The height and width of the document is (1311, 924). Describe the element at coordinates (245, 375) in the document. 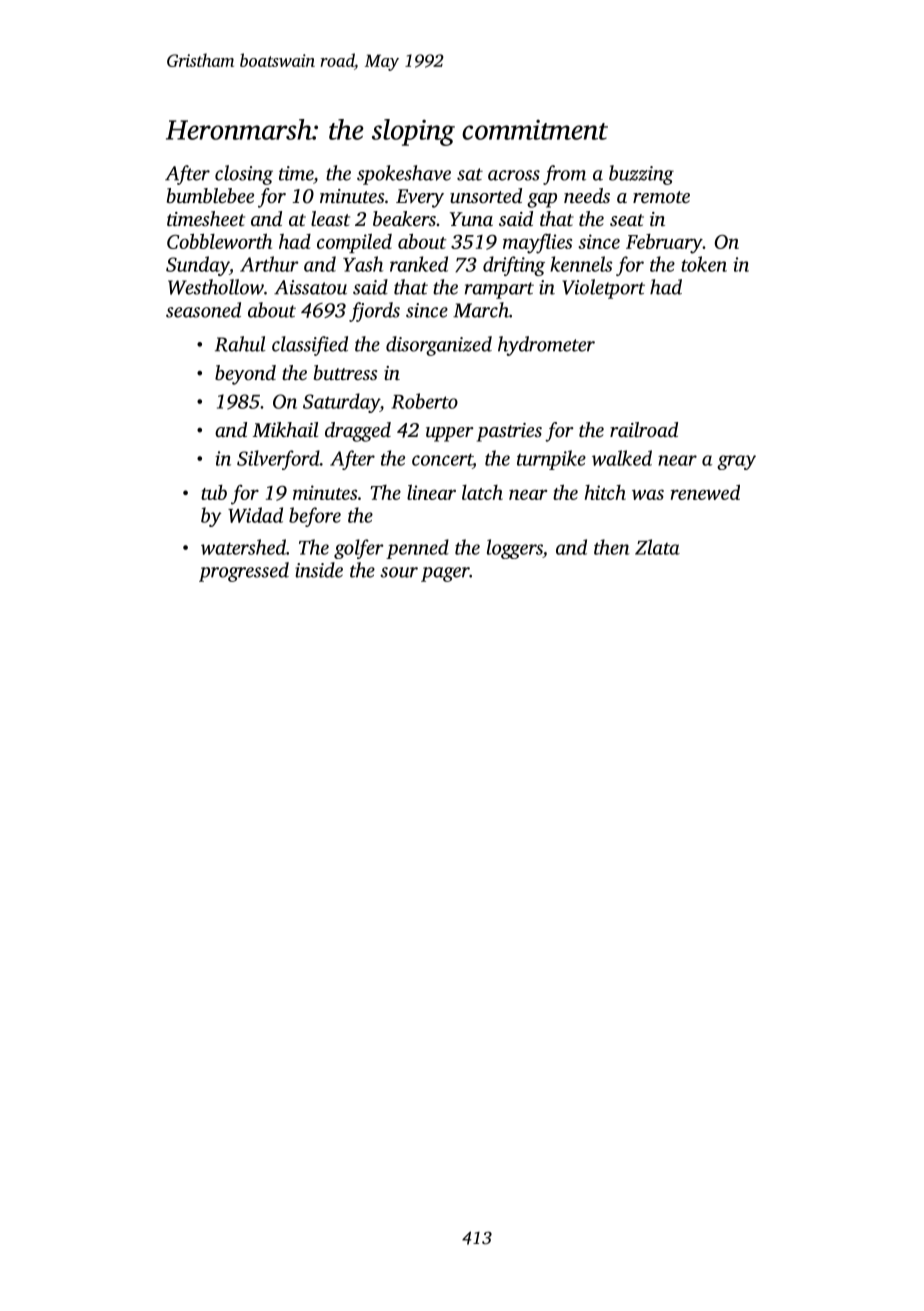

I see `beyond` at that location.
